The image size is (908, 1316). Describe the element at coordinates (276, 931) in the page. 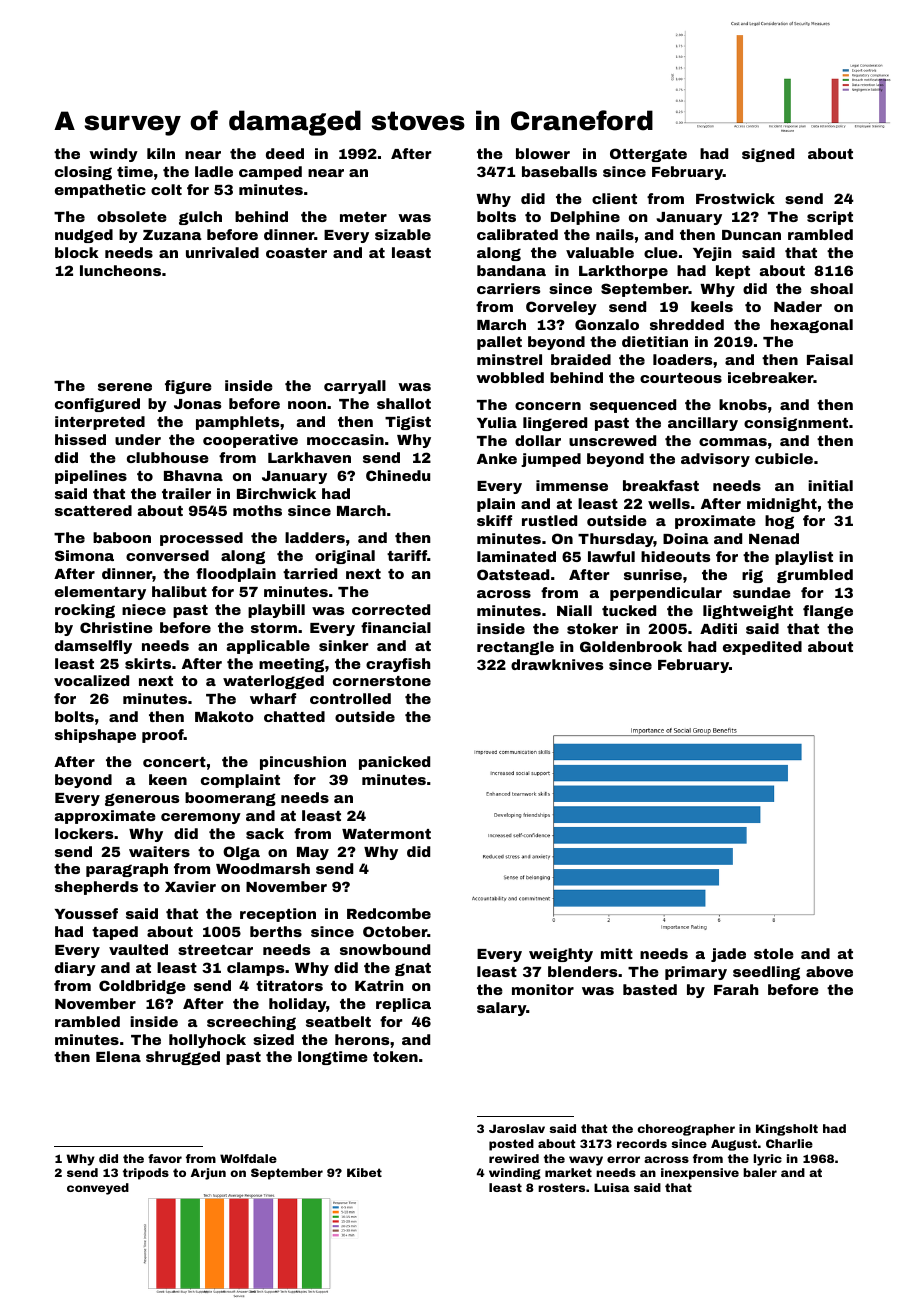

I see `berths` at that location.
